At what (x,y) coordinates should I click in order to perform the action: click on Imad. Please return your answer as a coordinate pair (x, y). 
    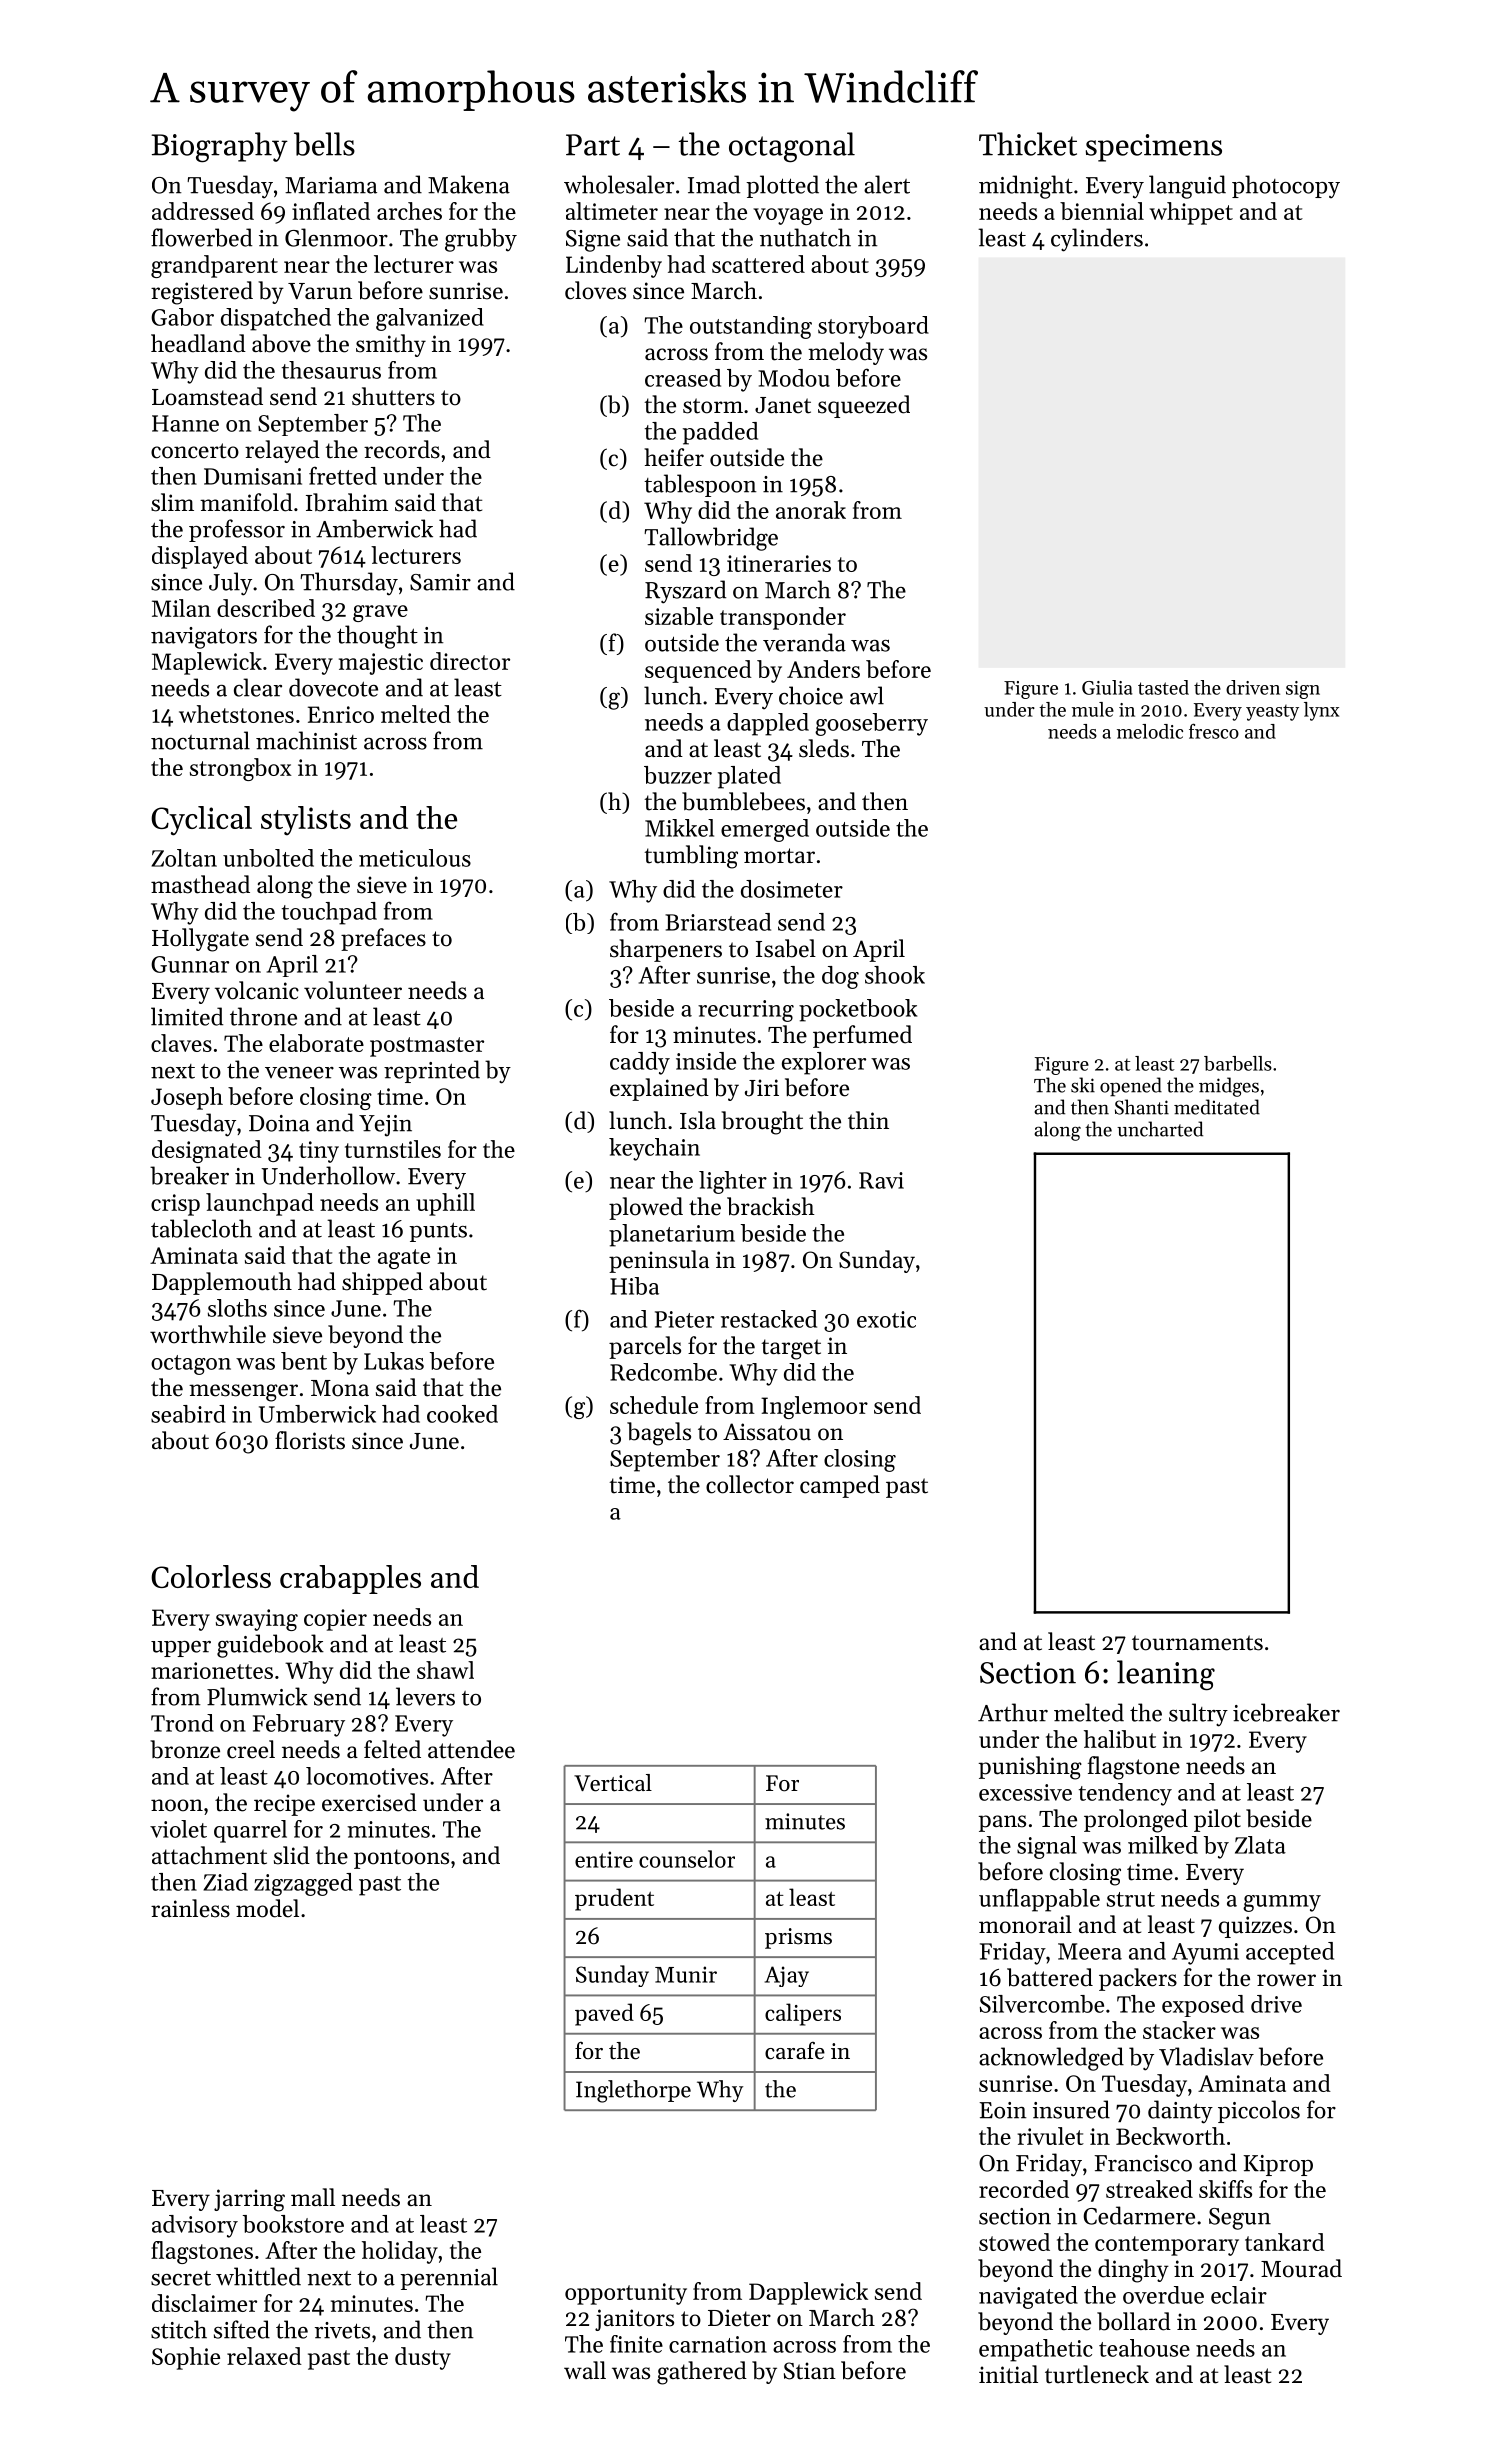
    Looking at the image, I should click on (714, 184).
